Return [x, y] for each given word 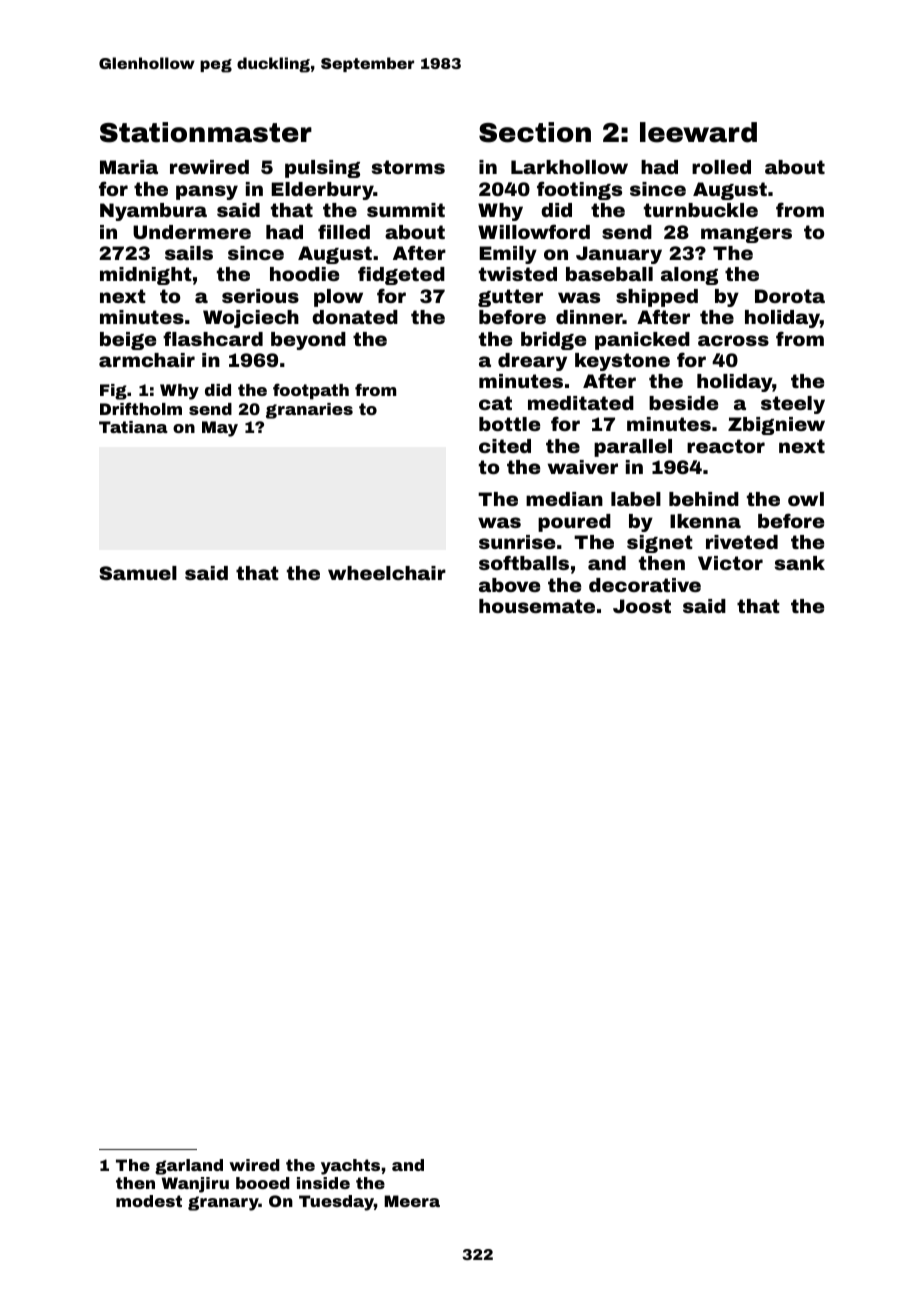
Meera [412, 1201]
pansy [207, 192]
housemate [537, 606]
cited [505, 446]
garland [189, 1167]
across [733, 340]
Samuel [138, 573]
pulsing [322, 169]
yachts [350, 1167]
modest [149, 1201]
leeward [698, 132]
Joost [642, 606]
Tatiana [133, 427]
